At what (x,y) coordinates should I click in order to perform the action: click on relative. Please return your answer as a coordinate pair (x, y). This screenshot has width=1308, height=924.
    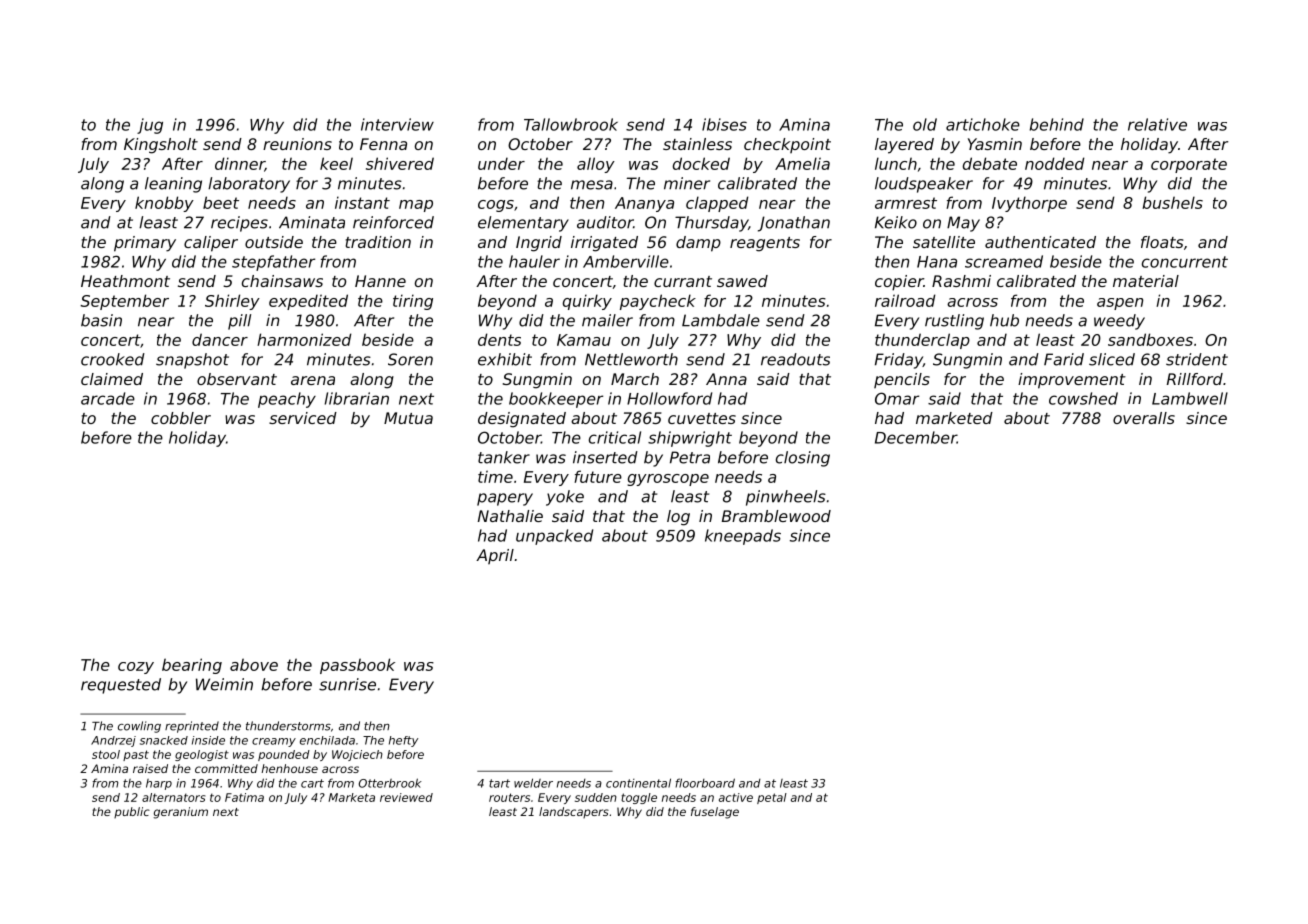
    Looking at the image, I should click on (1157, 124).
